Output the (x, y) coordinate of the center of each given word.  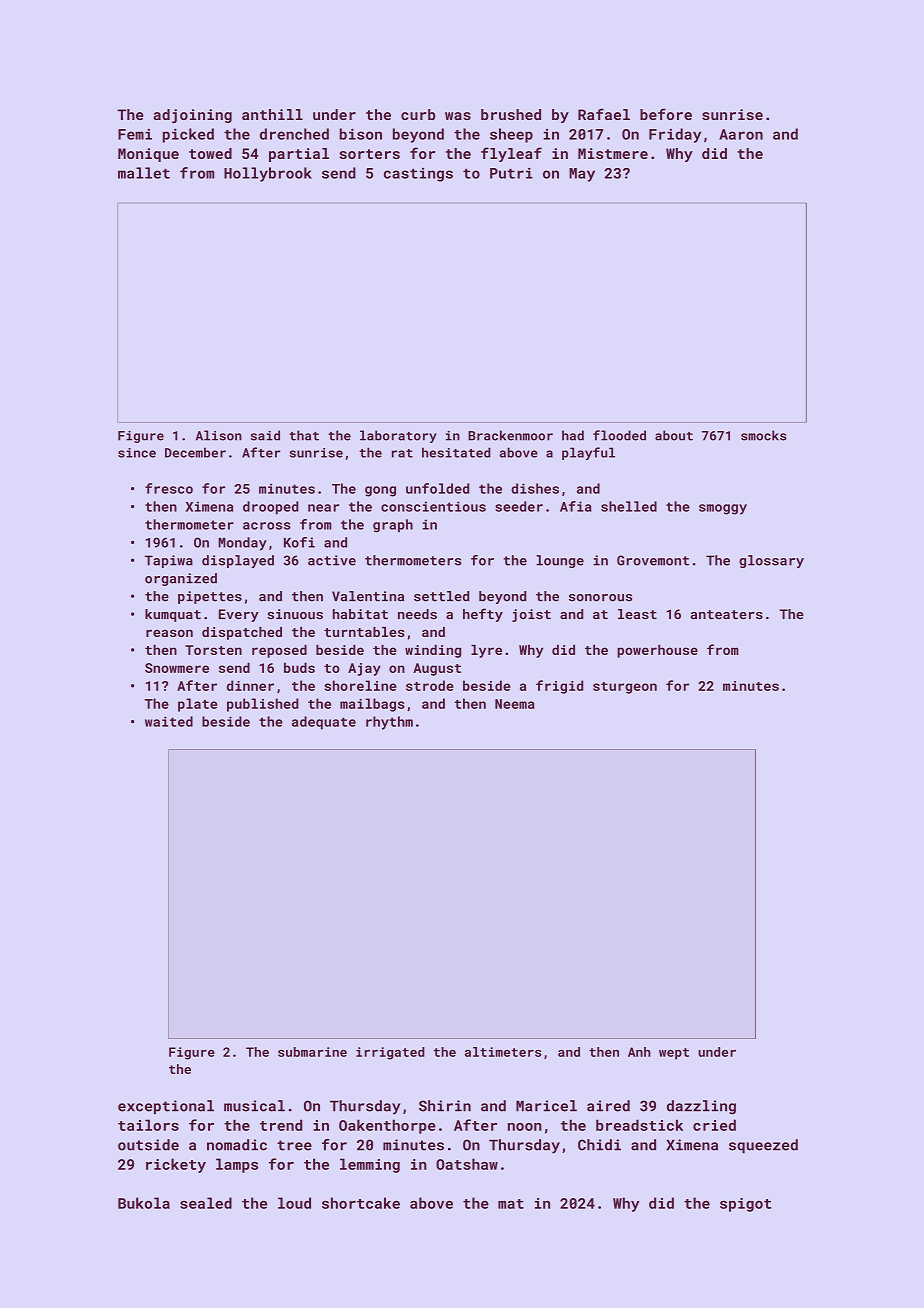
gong (380, 491)
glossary (771, 561)
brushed (511, 114)
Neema (515, 704)
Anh (639, 1052)
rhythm (389, 723)
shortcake (361, 1203)
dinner (250, 685)
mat (511, 1204)
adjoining (193, 116)
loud (294, 1203)
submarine (312, 1052)
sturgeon (625, 688)
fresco (169, 488)
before (666, 114)
